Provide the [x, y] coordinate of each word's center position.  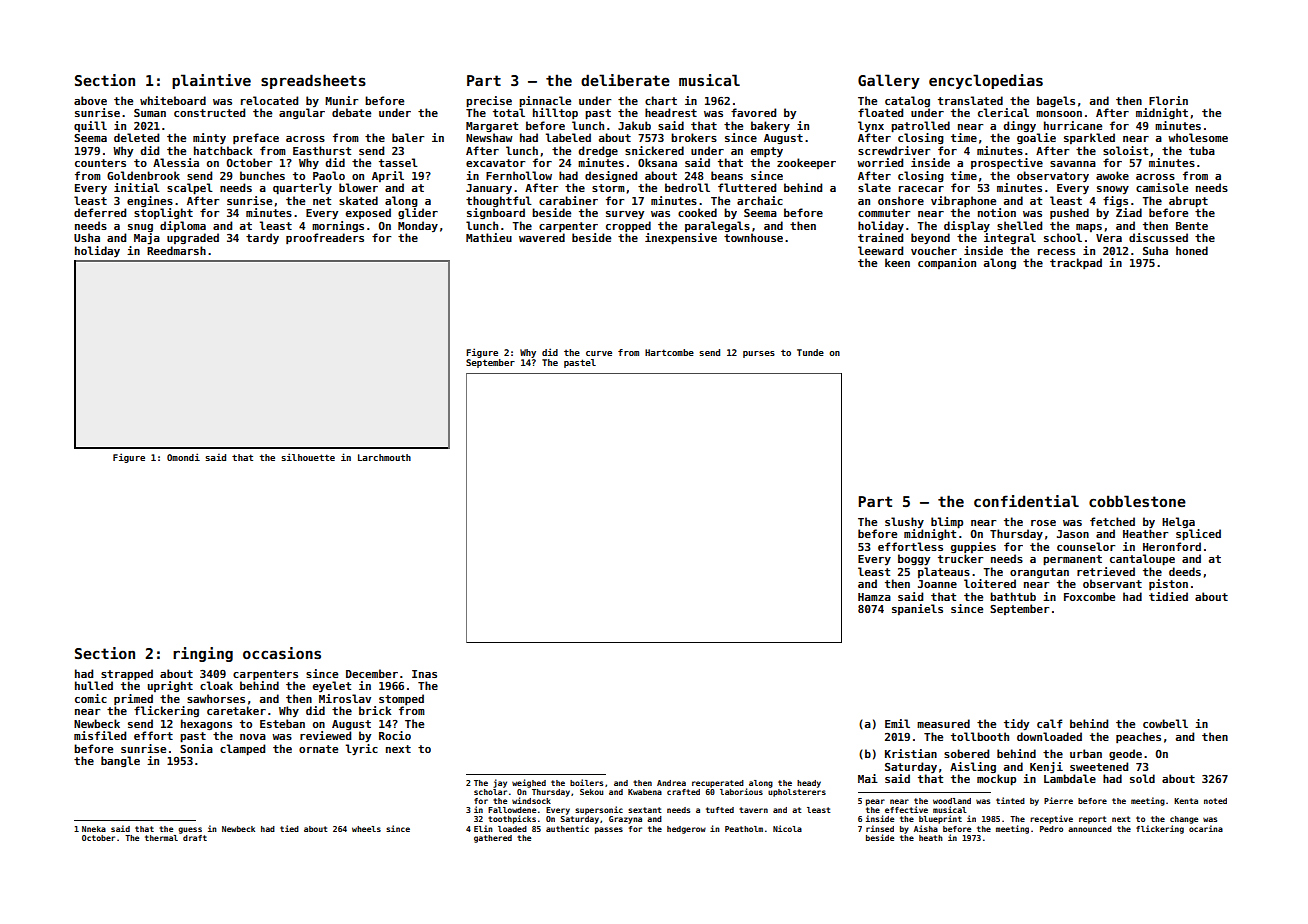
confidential [1026, 501]
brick [375, 710]
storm [608, 188]
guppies [973, 547]
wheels [366, 829]
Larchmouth [384, 457]
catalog [907, 101]
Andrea [671, 783]
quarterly [302, 188]
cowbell [1165, 723]
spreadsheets [313, 81]
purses [759, 354]
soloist [1125, 150]
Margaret [492, 127]
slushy [904, 522]
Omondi [183, 457]
